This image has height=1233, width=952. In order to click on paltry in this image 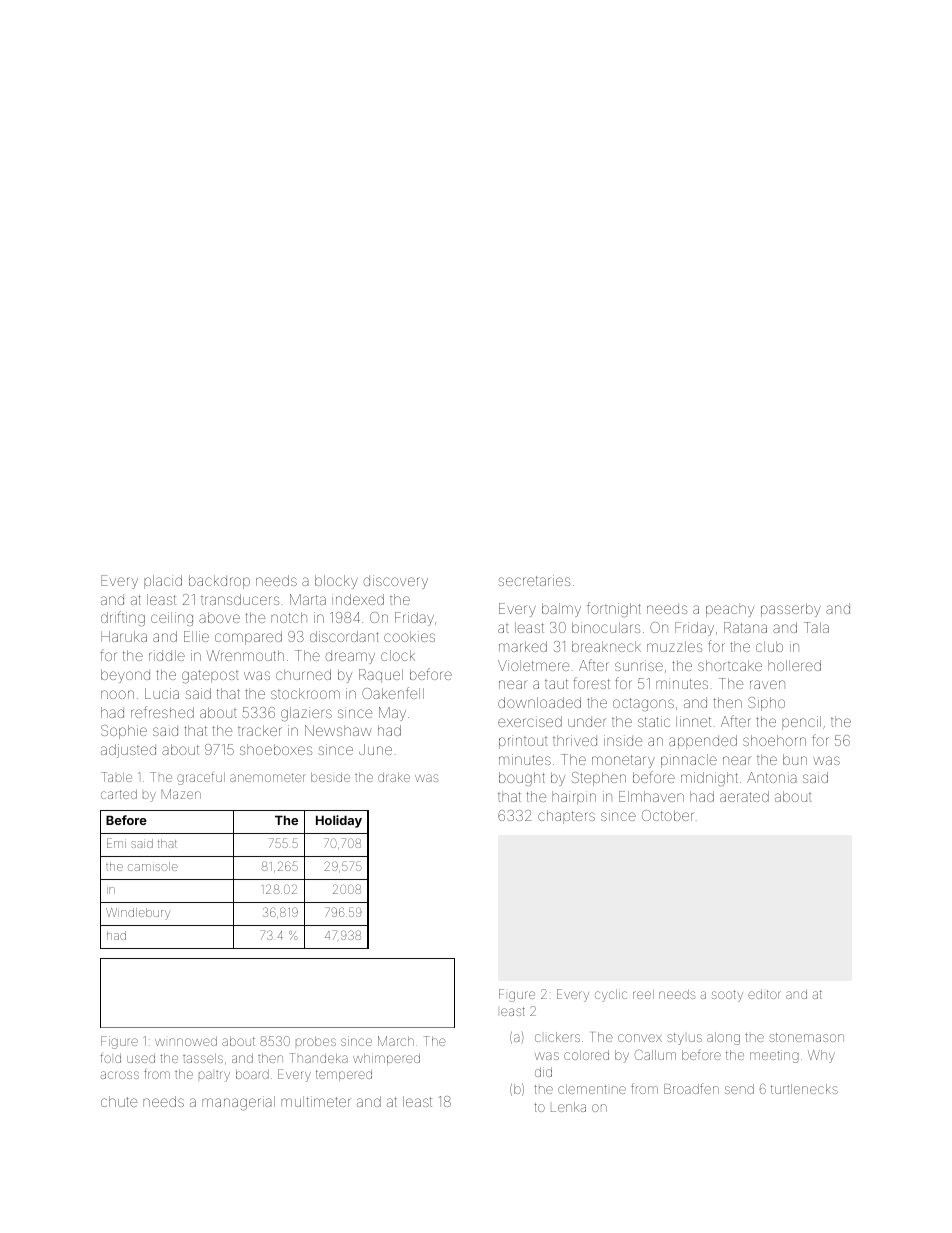, I will do `click(214, 1076)`.
